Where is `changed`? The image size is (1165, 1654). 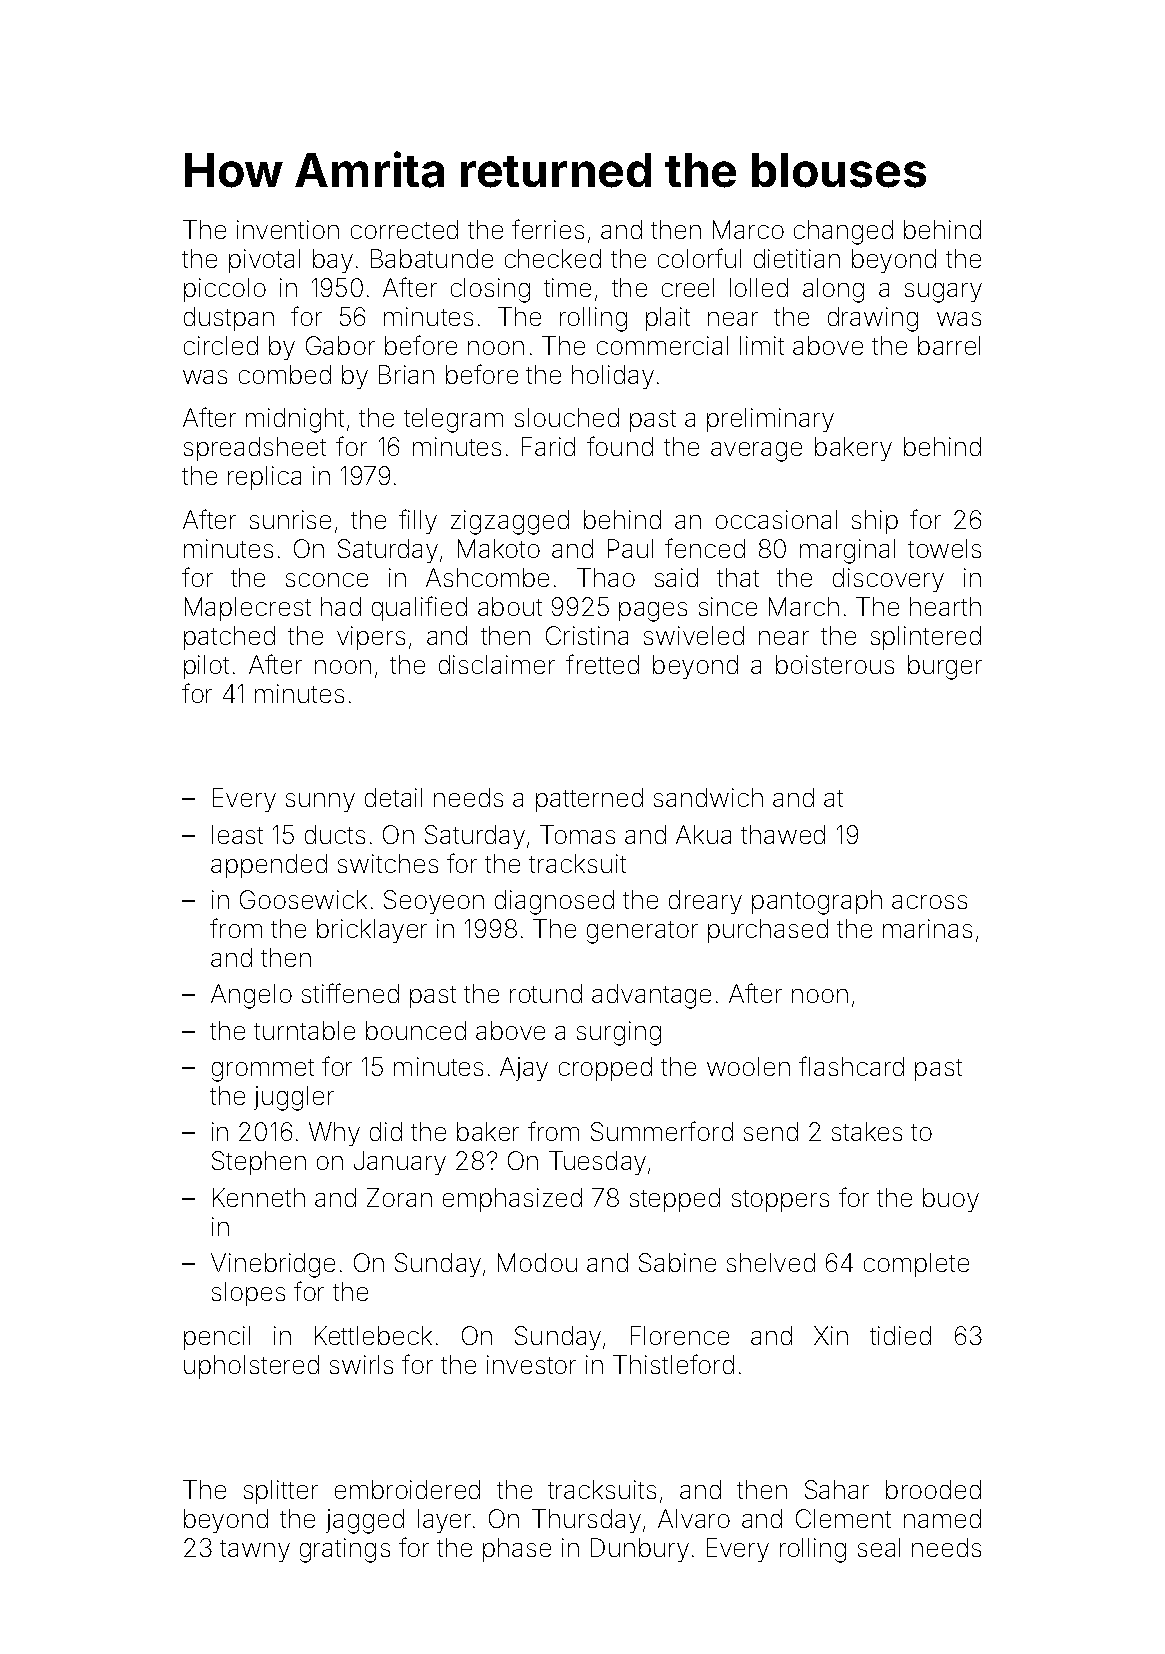
changed is located at coordinates (843, 232).
